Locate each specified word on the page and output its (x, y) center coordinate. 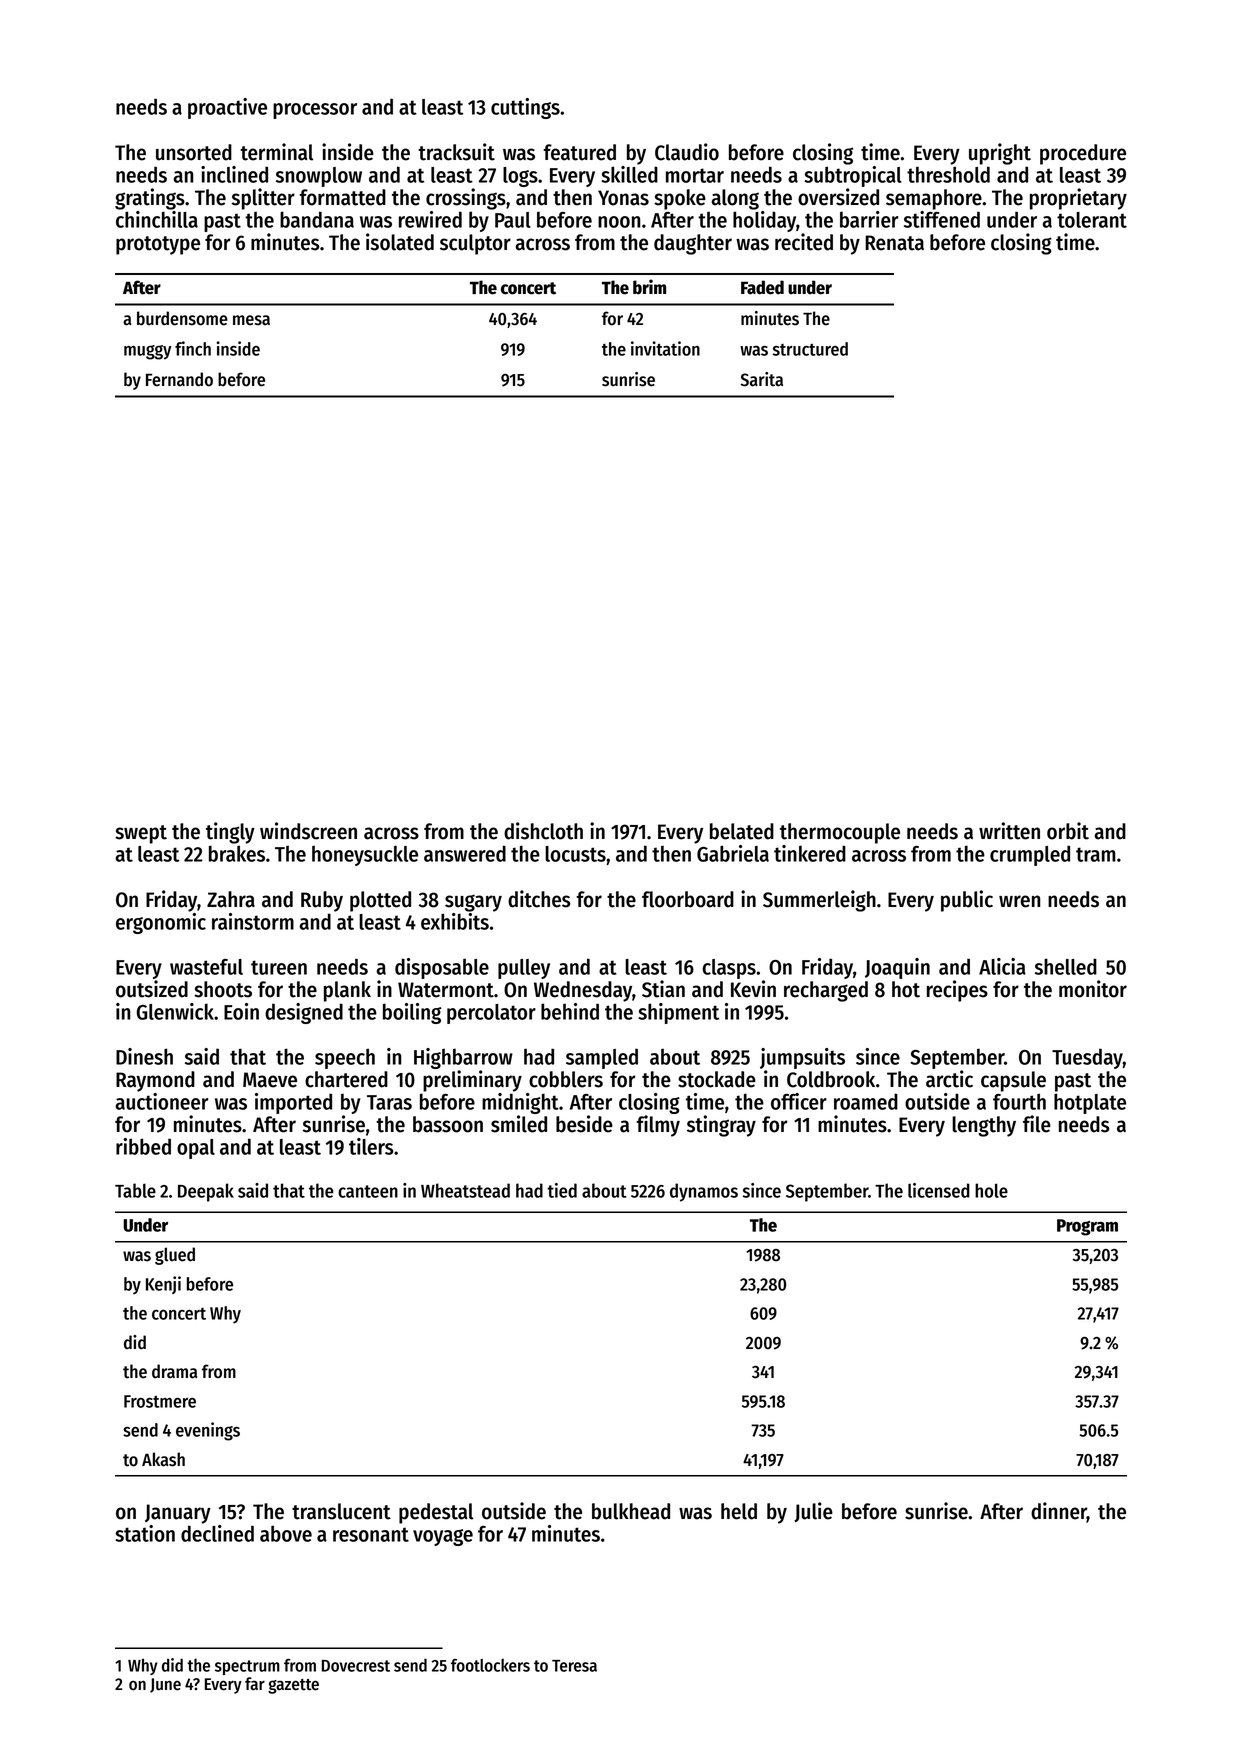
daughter (693, 244)
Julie (813, 1512)
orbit (1068, 831)
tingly (230, 833)
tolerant (1092, 220)
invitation (665, 348)
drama (174, 1371)
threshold (948, 174)
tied (562, 1190)
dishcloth (543, 831)
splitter (263, 199)
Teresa (574, 1666)
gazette (293, 1686)
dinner (1059, 1512)
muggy (147, 352)
